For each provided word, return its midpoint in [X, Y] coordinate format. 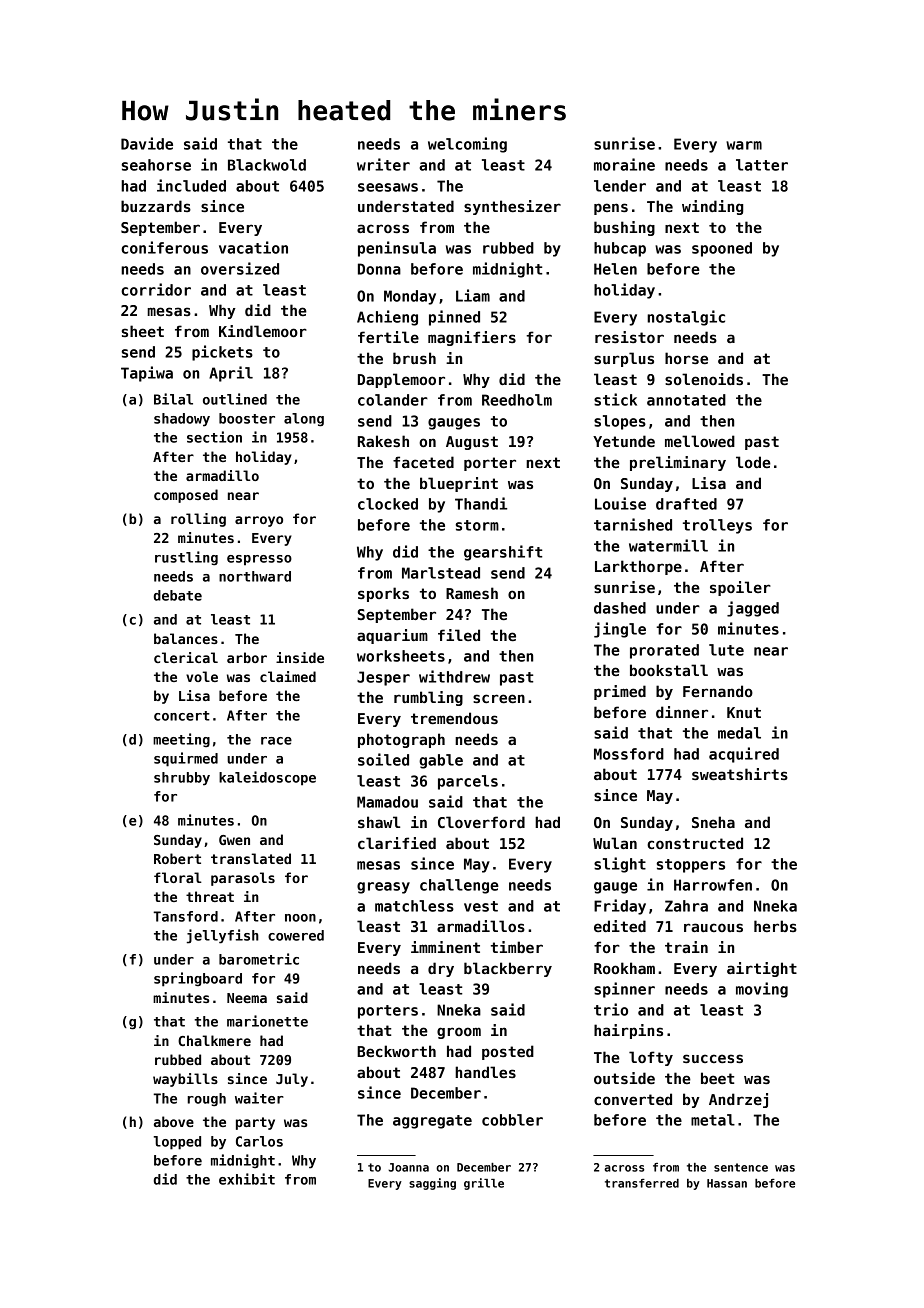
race [276, 741]
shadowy [182, 420]
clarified [397, 843]
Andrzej [738, 1100]
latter [762, 165]
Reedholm [517, 400]
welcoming [467, 145]
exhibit [247, 1179]
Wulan [615, 843]
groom [459, 1033]
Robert [177, 858]
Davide [147, 143]
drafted [686, 504]
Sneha [713, 822]
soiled [383, 759]
